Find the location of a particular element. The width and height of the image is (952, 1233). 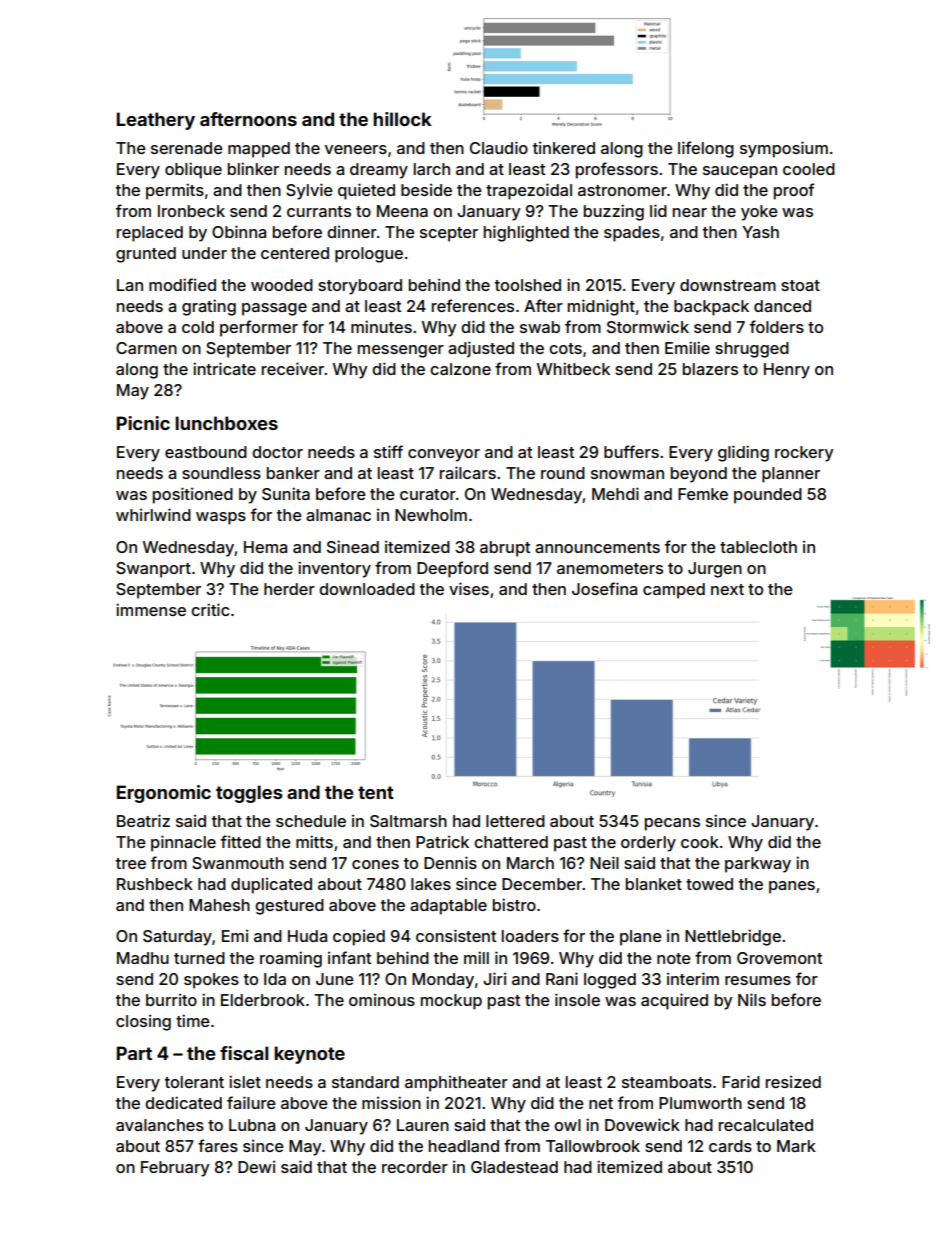

tinkered is located at coordinates (564, 148).
